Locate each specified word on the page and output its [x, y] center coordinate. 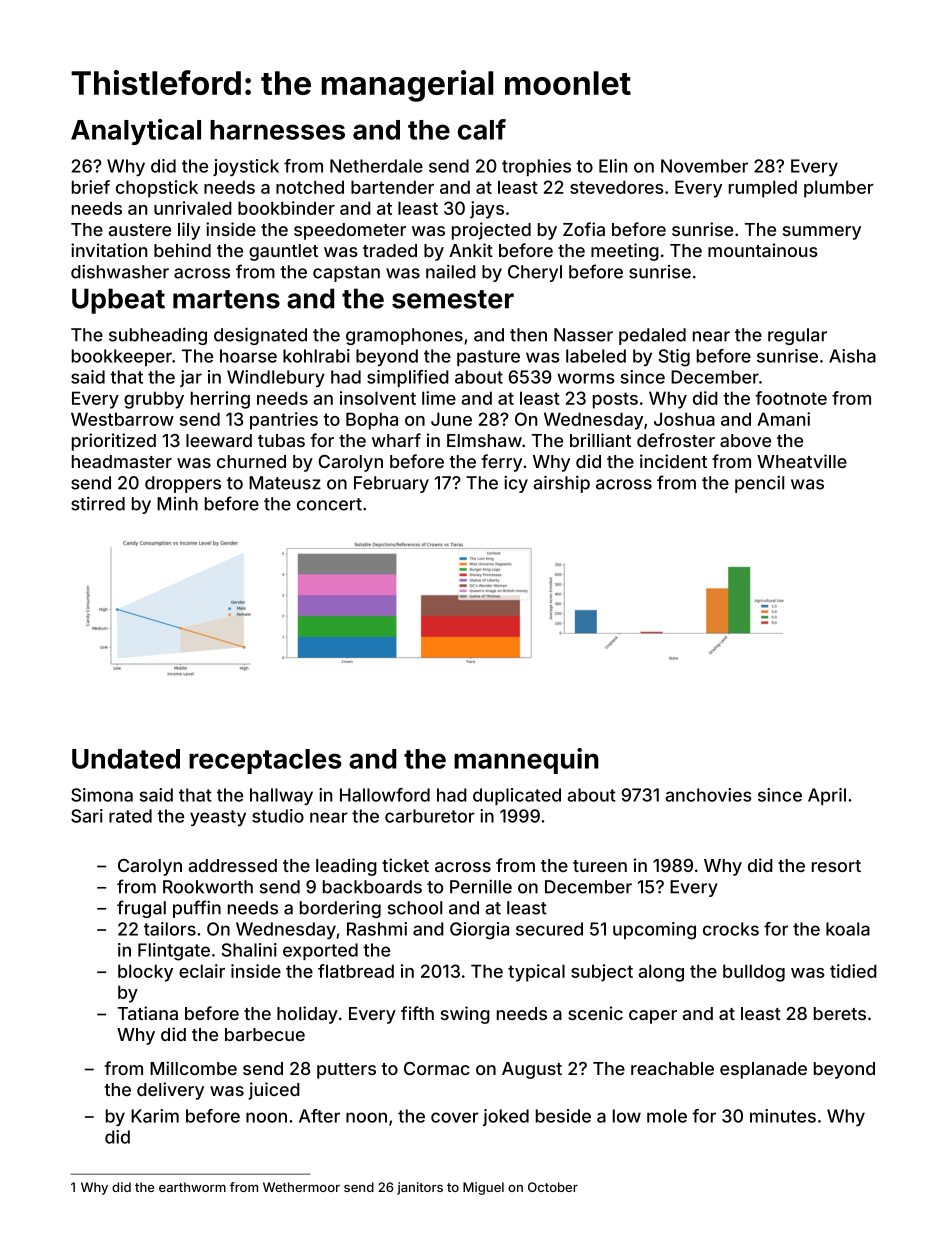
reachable [672, 1068]
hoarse [248, 356]
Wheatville [802, 461]
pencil [759, 484]
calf [482, 129]
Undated [126, 759]
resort [836, 866]
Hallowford [385, 795]
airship [561, 484]
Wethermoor [301, 1187]
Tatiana [148, 1013]
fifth [417, 1013]
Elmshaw [484, 440]
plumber [839, 189]
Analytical [136, 132]
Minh [177, 504]
